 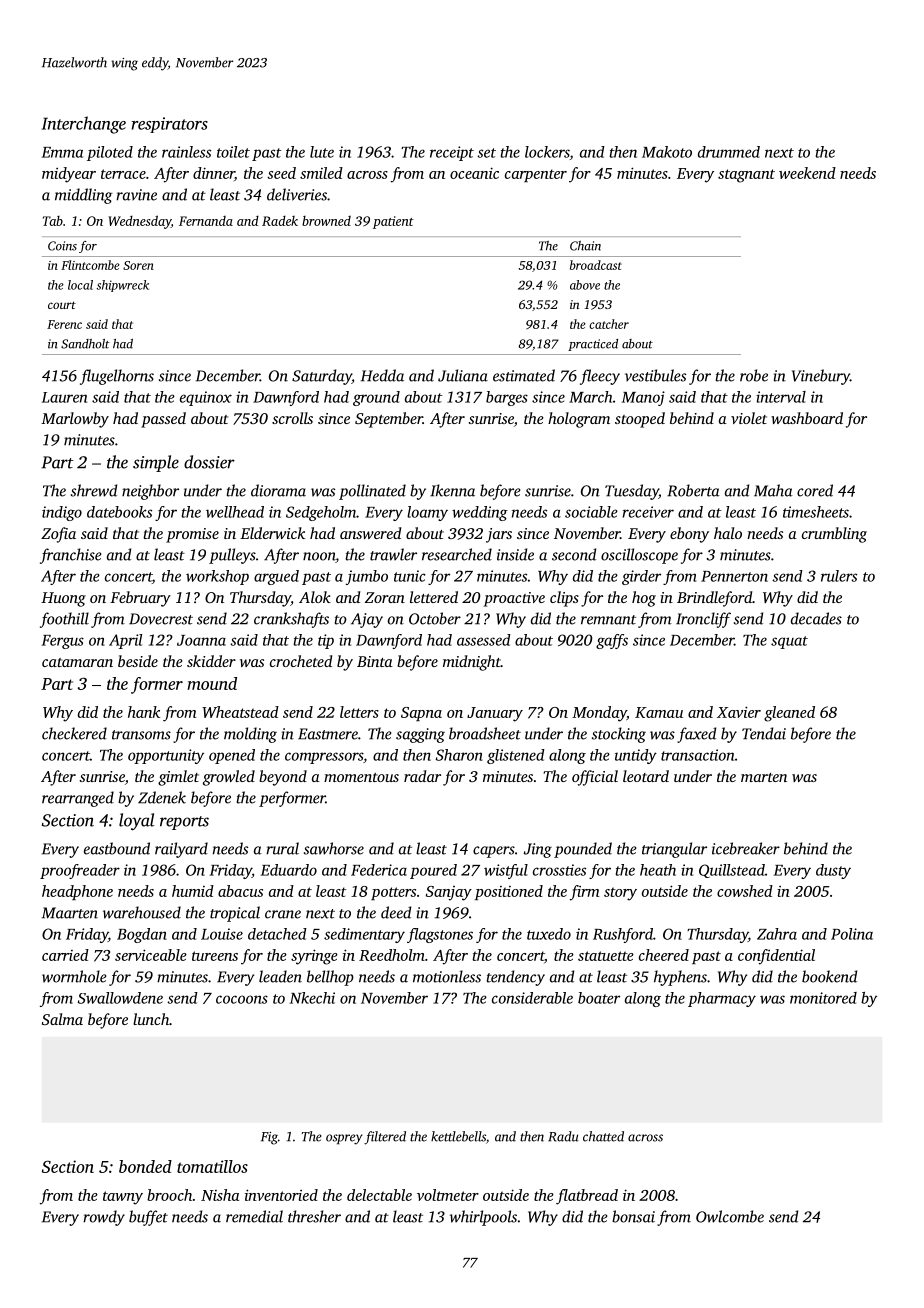 What do you see at coordinates (480, 513) in the page?
I see `wedding` at bounding box center [480, 513].
